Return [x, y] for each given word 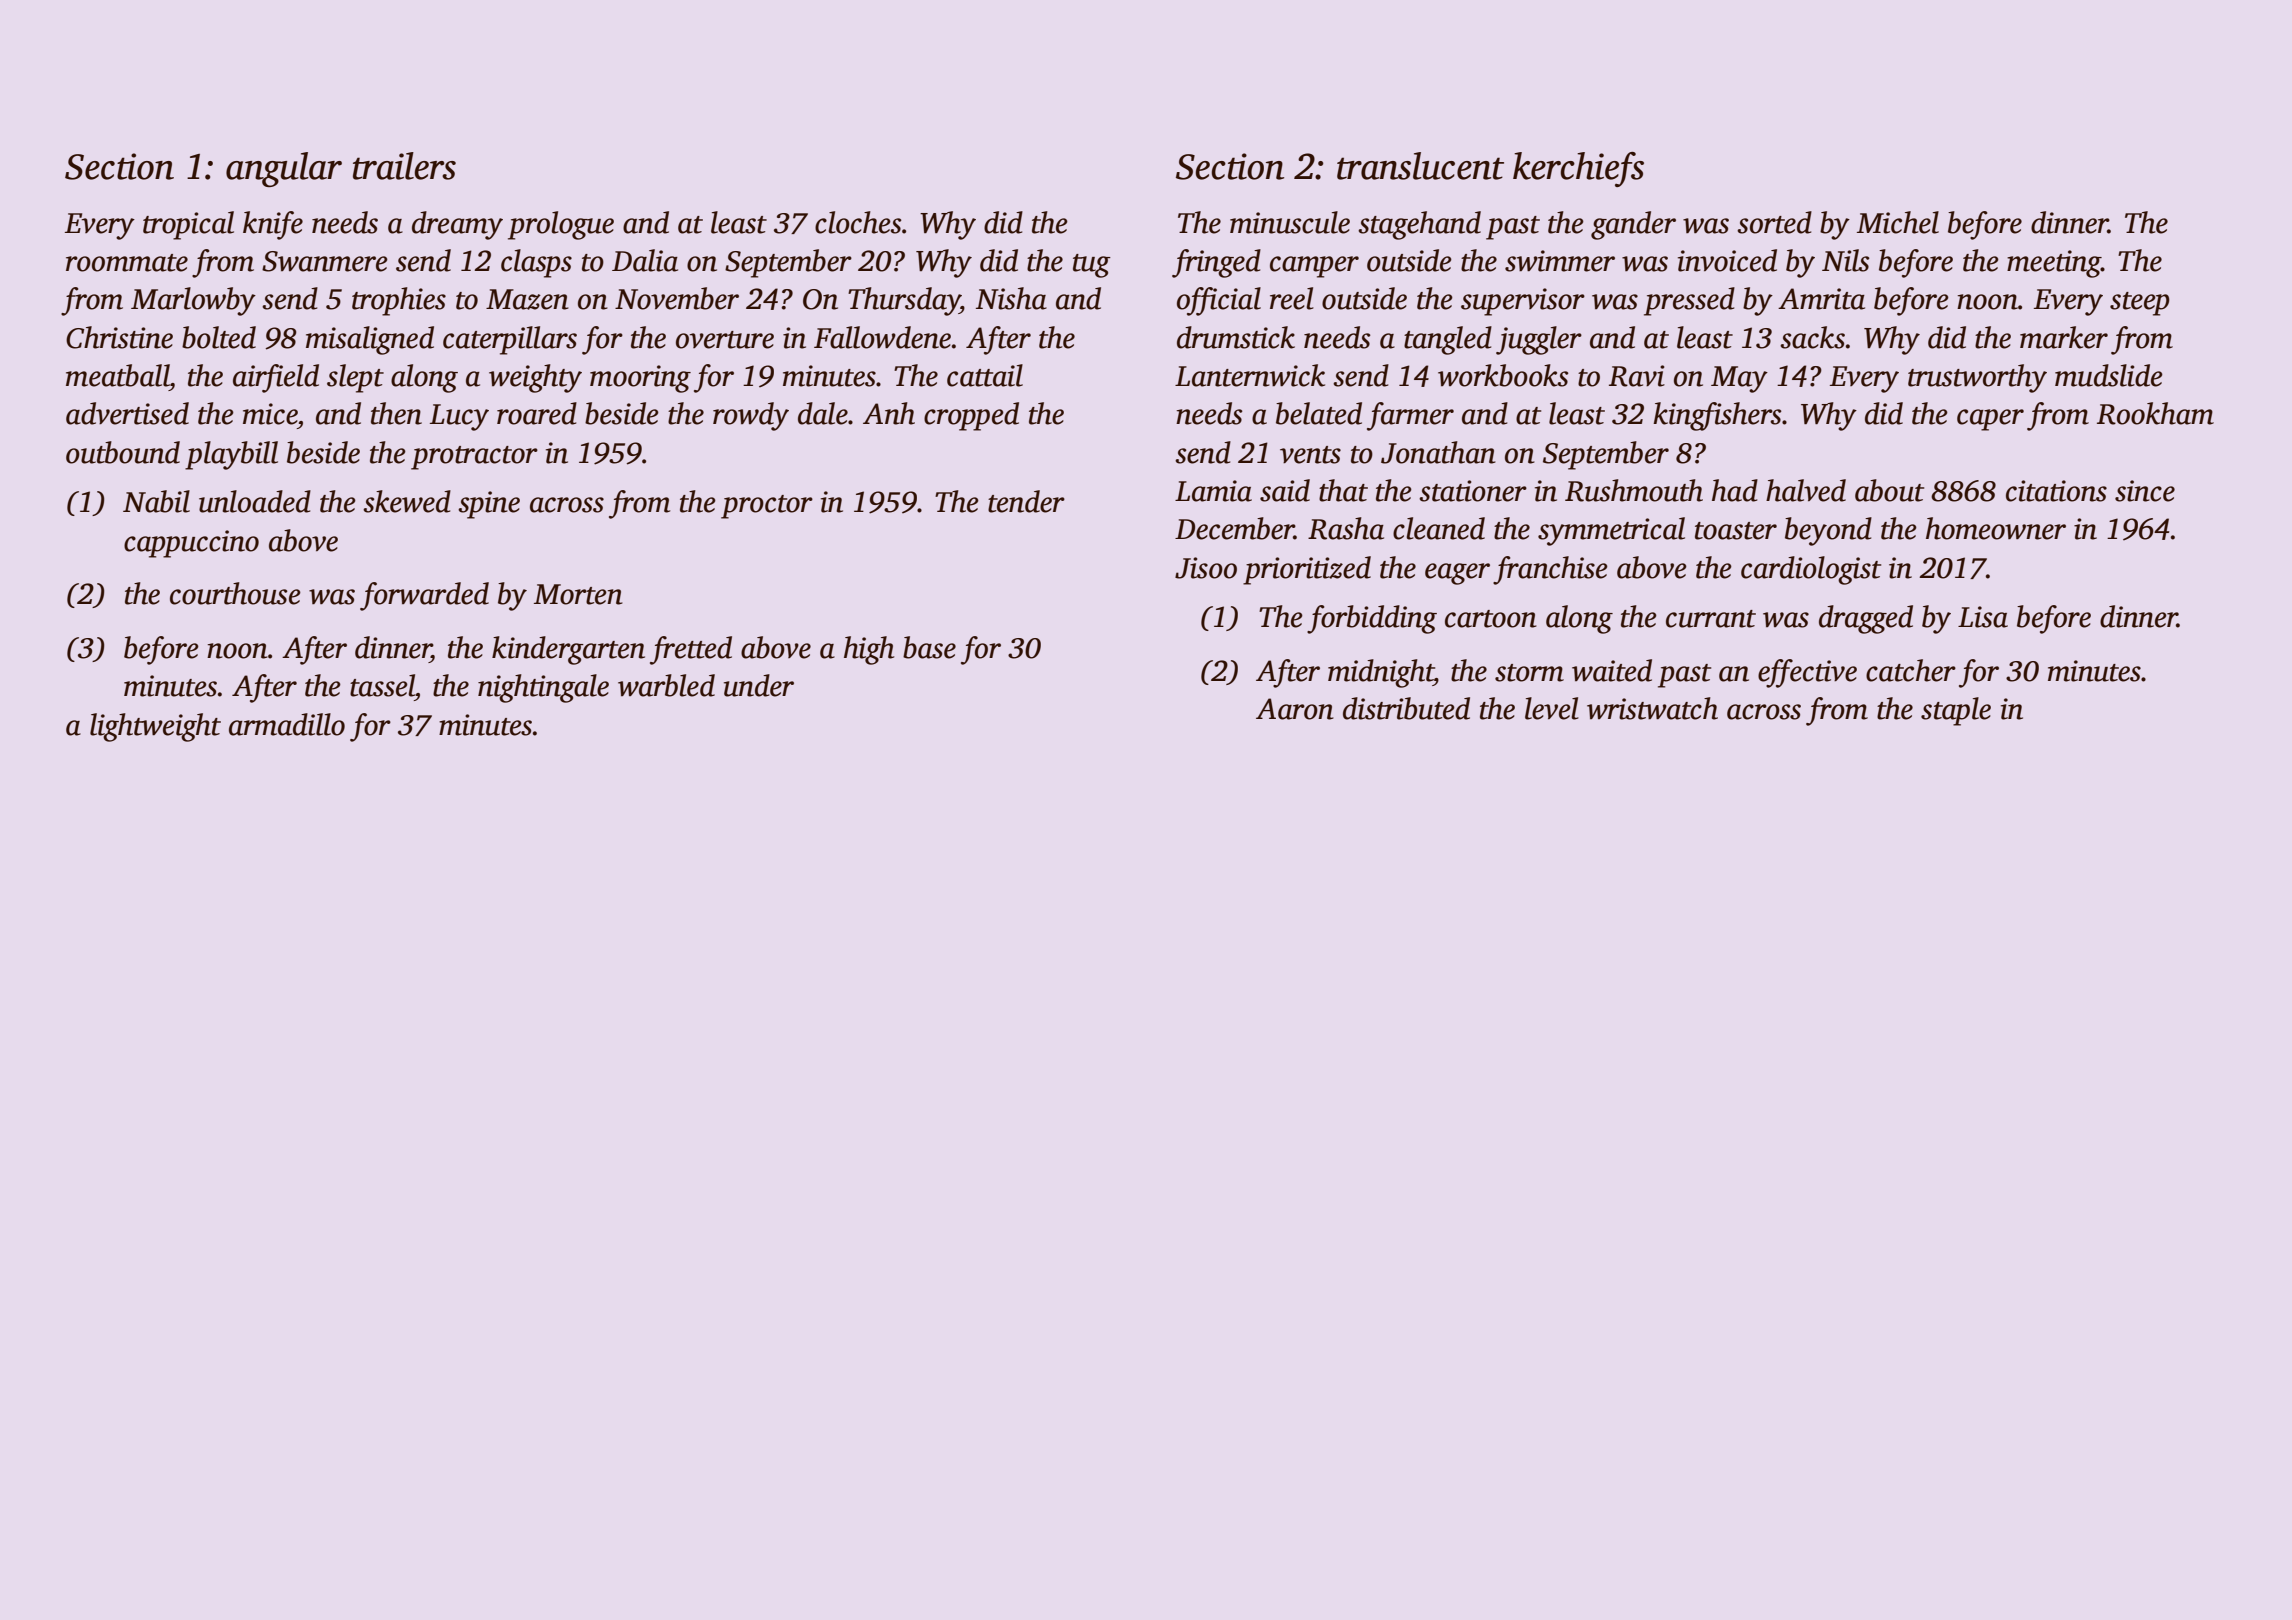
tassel [382, 685]
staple [1956, 711]
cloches [858, 222]
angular [284, 169]
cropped [971, 416]
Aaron [1295, 709]
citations [2056, 491]
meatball [117, 375]
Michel [1898, 222]
